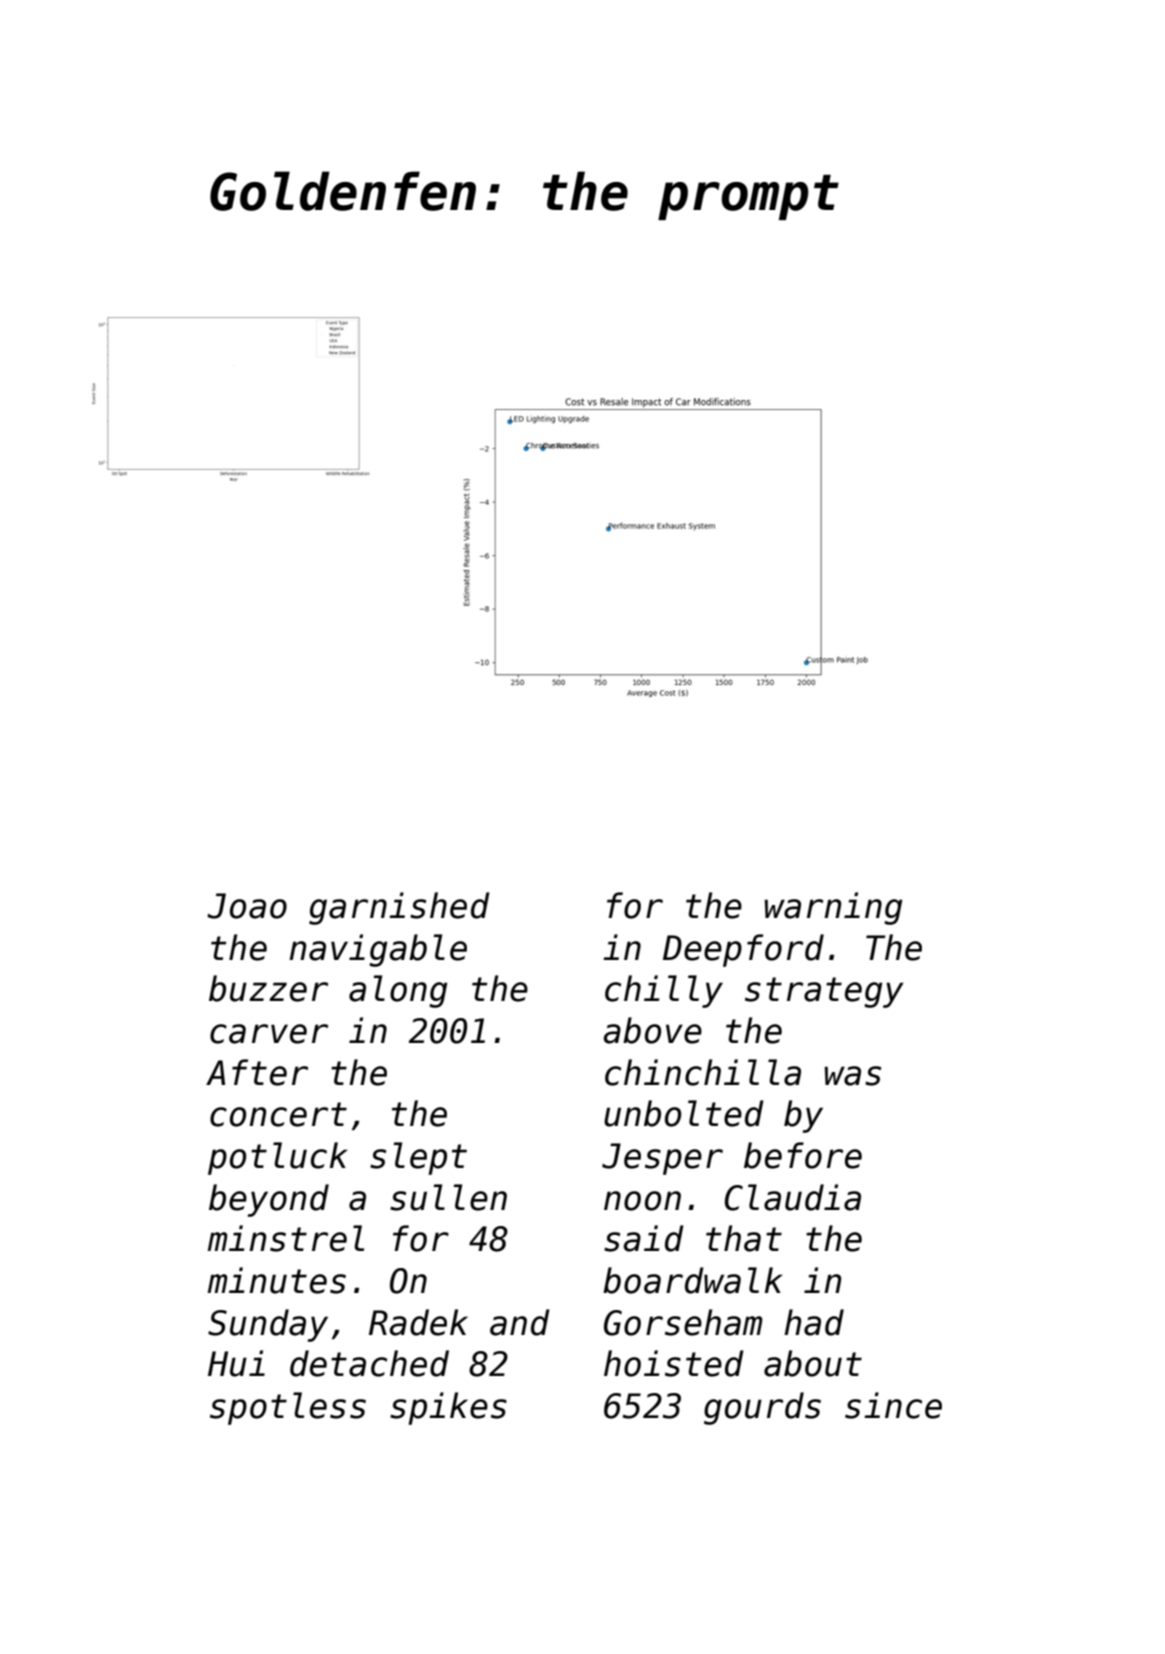 Image resolution: width=1165 pixels, height=1654 pixels. I want to click on garnished, so click(399, 908).
